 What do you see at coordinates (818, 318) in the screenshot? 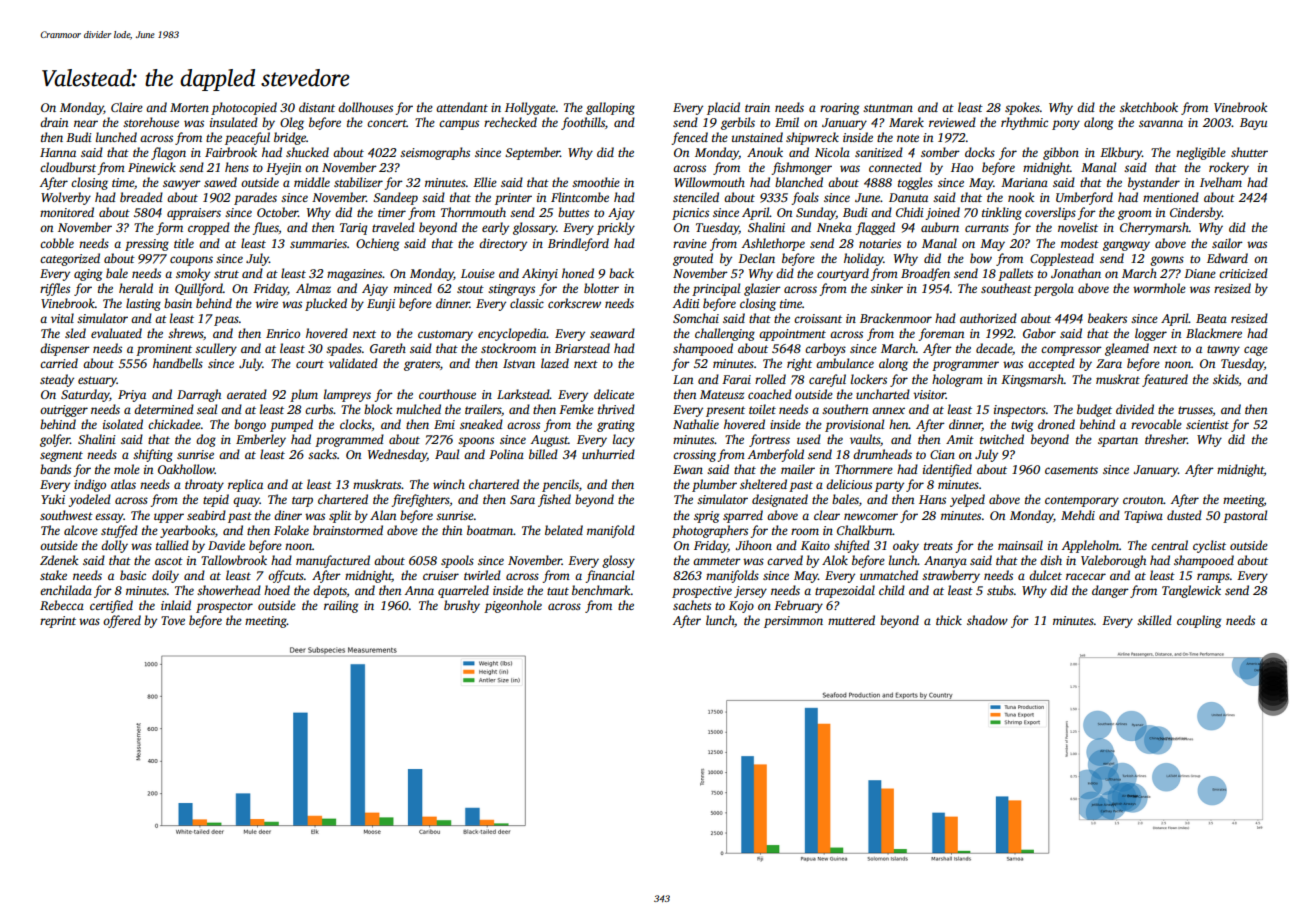
I see `croissant` at bounding box center [818, 318].
